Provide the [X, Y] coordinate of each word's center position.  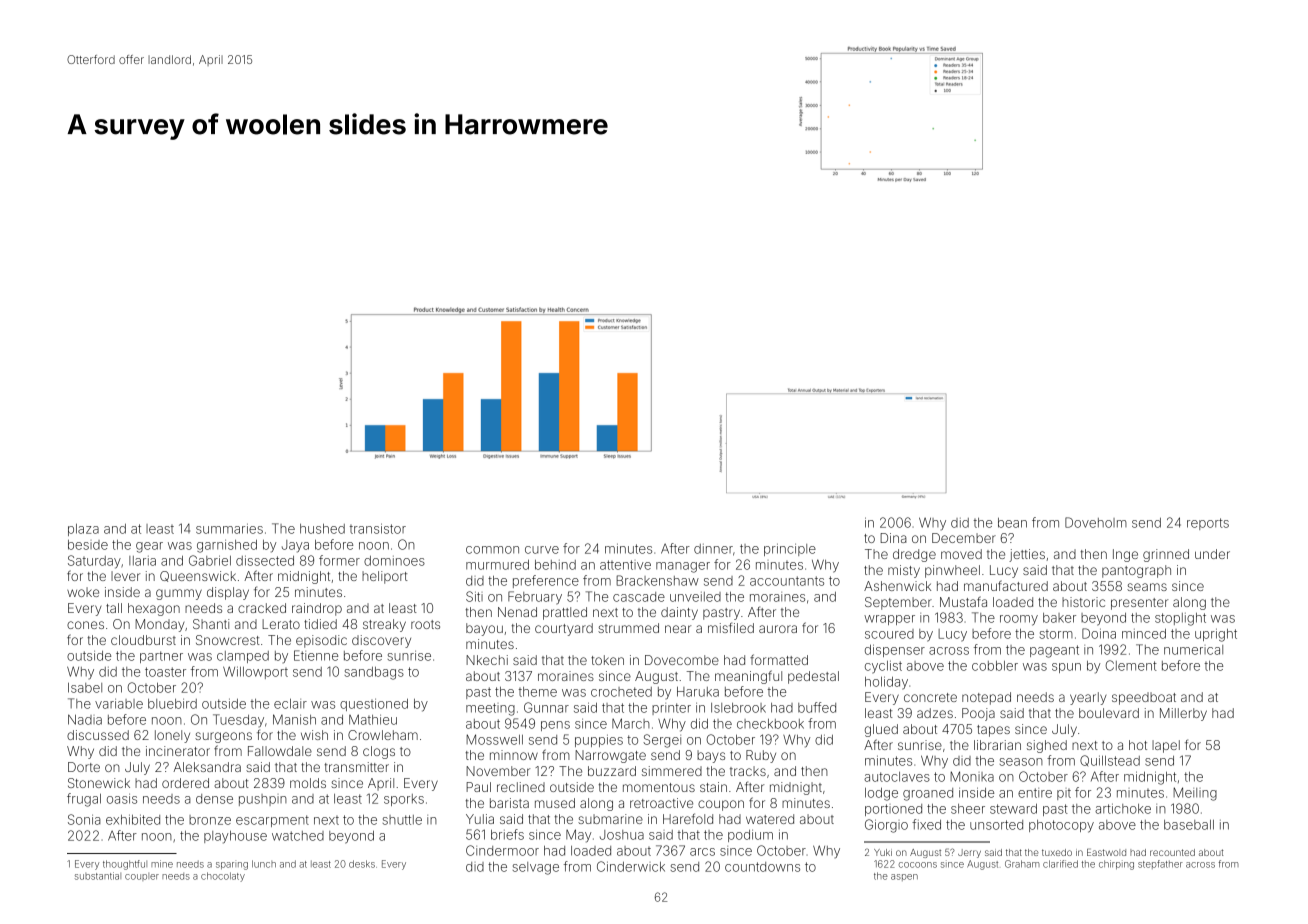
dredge [914, 555]
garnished [227, 546]
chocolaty [223, 877]
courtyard [564, 629]
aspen [904, 877]
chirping [1116, 865]
